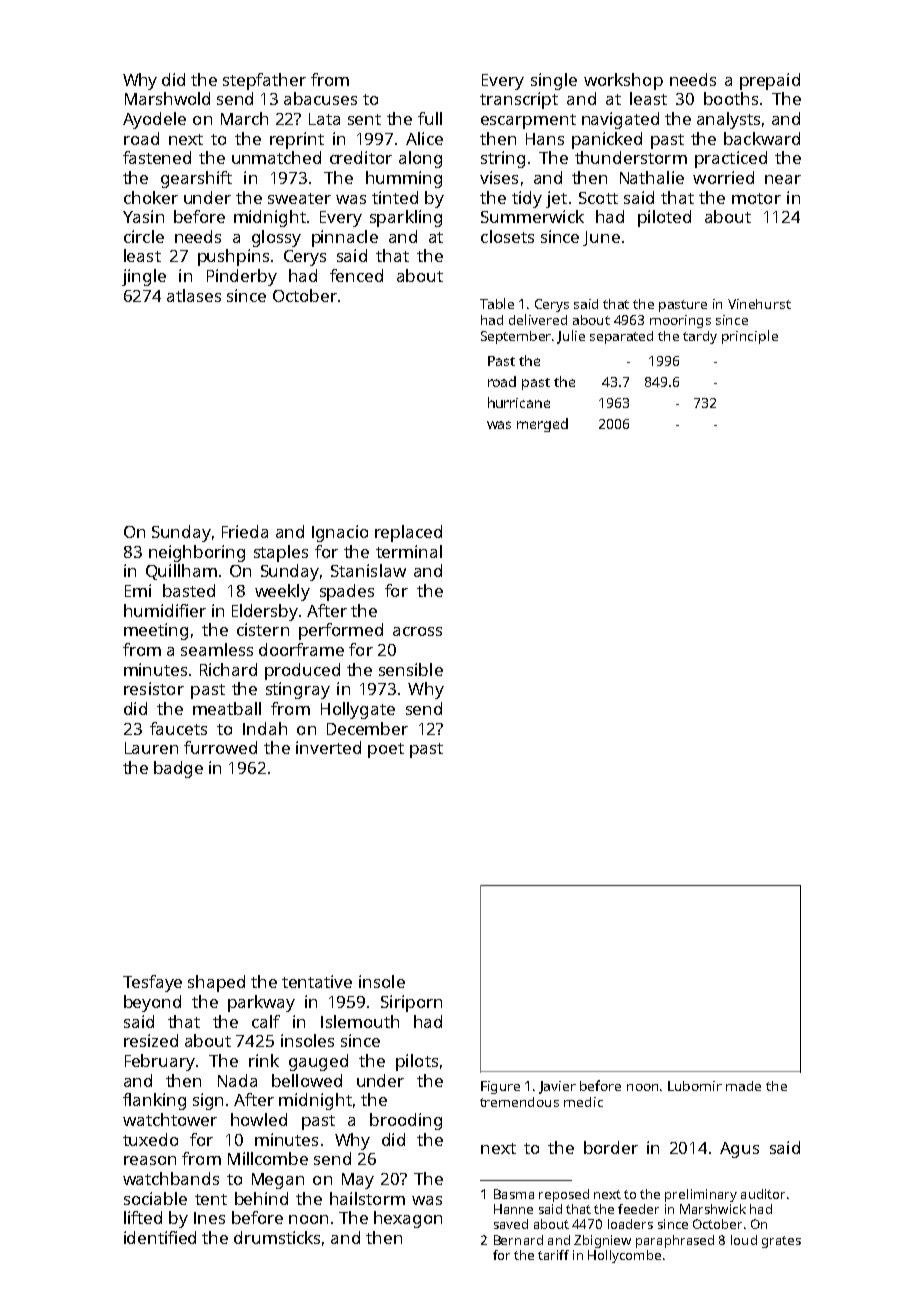 Image resolution: width=924 pixels, height=1308 pixels. What do you see at coordinates (264, 81) in the screenshot?
I see `stepfather` at bounding box center [264, 81].
